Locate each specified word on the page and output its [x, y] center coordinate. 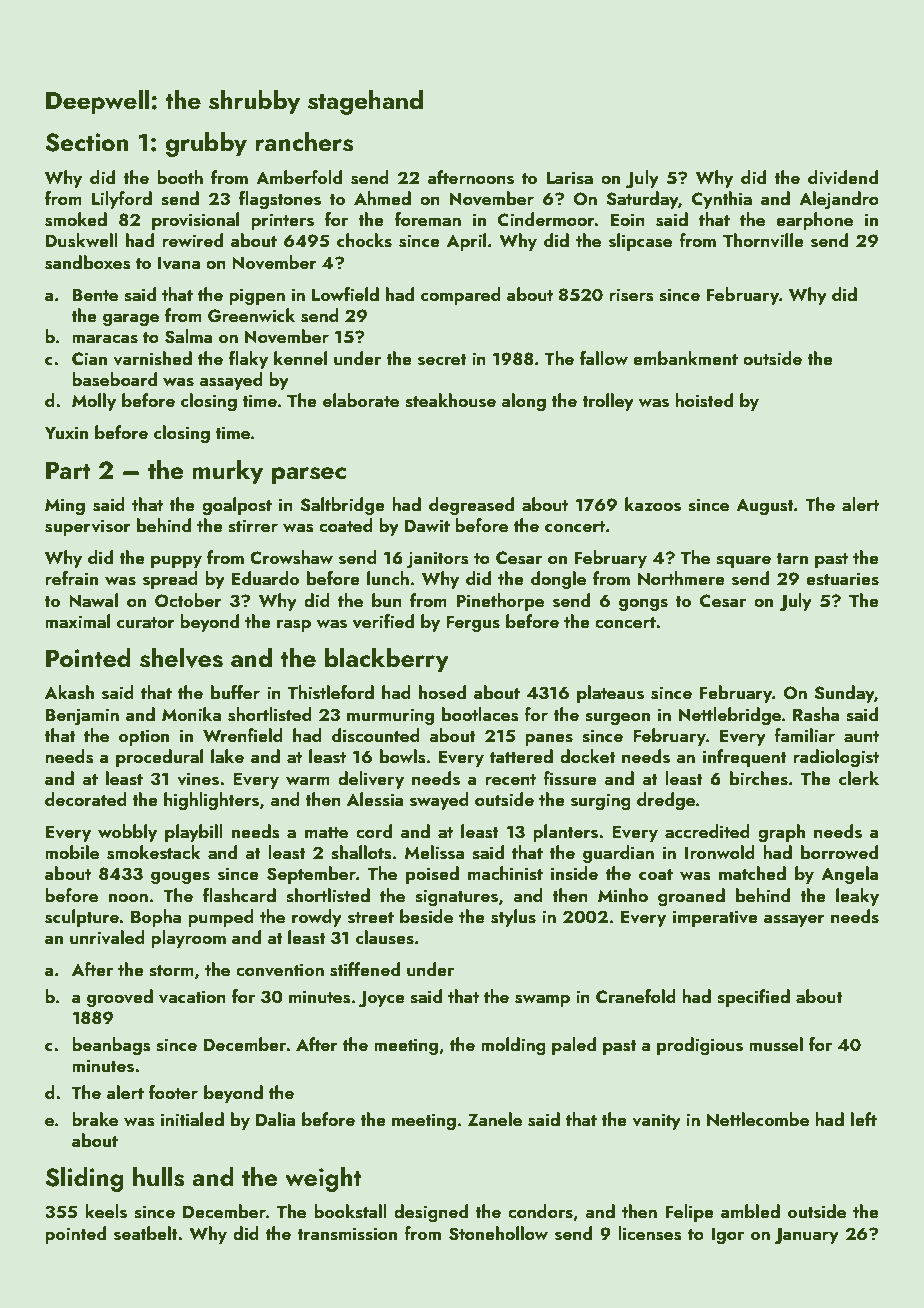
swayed [439, 801]
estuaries [842, 579]
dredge [666, 801]
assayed [231, 381]
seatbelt [145, 1233]
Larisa [569, 178]
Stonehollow [498, 1233]
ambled [750, 1211]
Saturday [642, 200]
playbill [194, 833]
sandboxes [88, 262]
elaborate [361, 400]
